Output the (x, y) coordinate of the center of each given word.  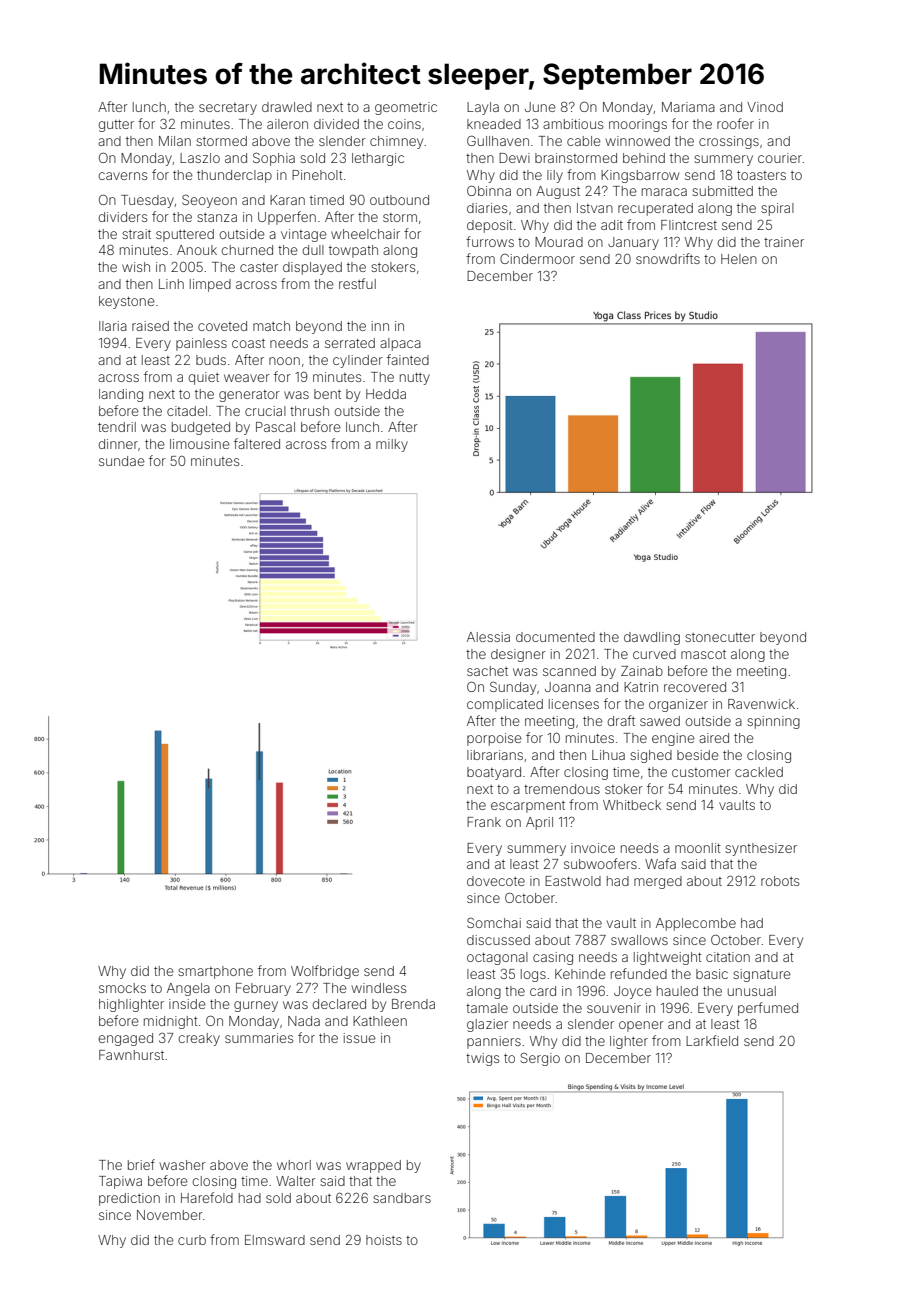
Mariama (688, 107)
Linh (171, 284)
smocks (122, 988)
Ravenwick (761, 704)
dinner (118, 444)
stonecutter (720, 637)
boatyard (494, 773)
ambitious (573, 124)
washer (183, 1165)
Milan (175, 141)
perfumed (768, 1009)
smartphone (215, 972)
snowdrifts (668, 258)
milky (392, 445)
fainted (408, 359)
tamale (487, 1008)
